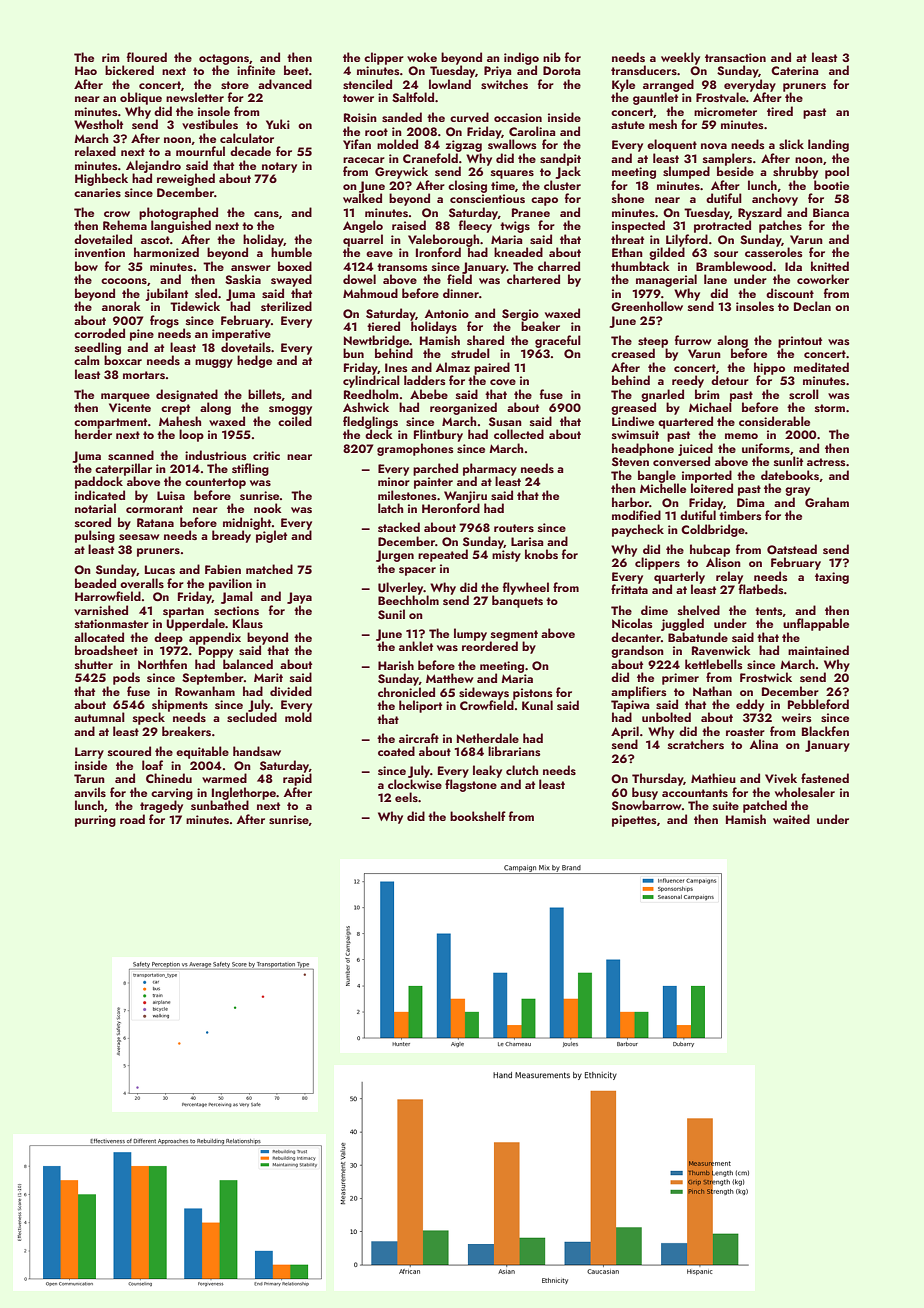 Image resolution: width=924 pixels, height=1308 pixels. Describe the element at coordinates (95, 821) in the screenshot. I see `purring` at that location.
